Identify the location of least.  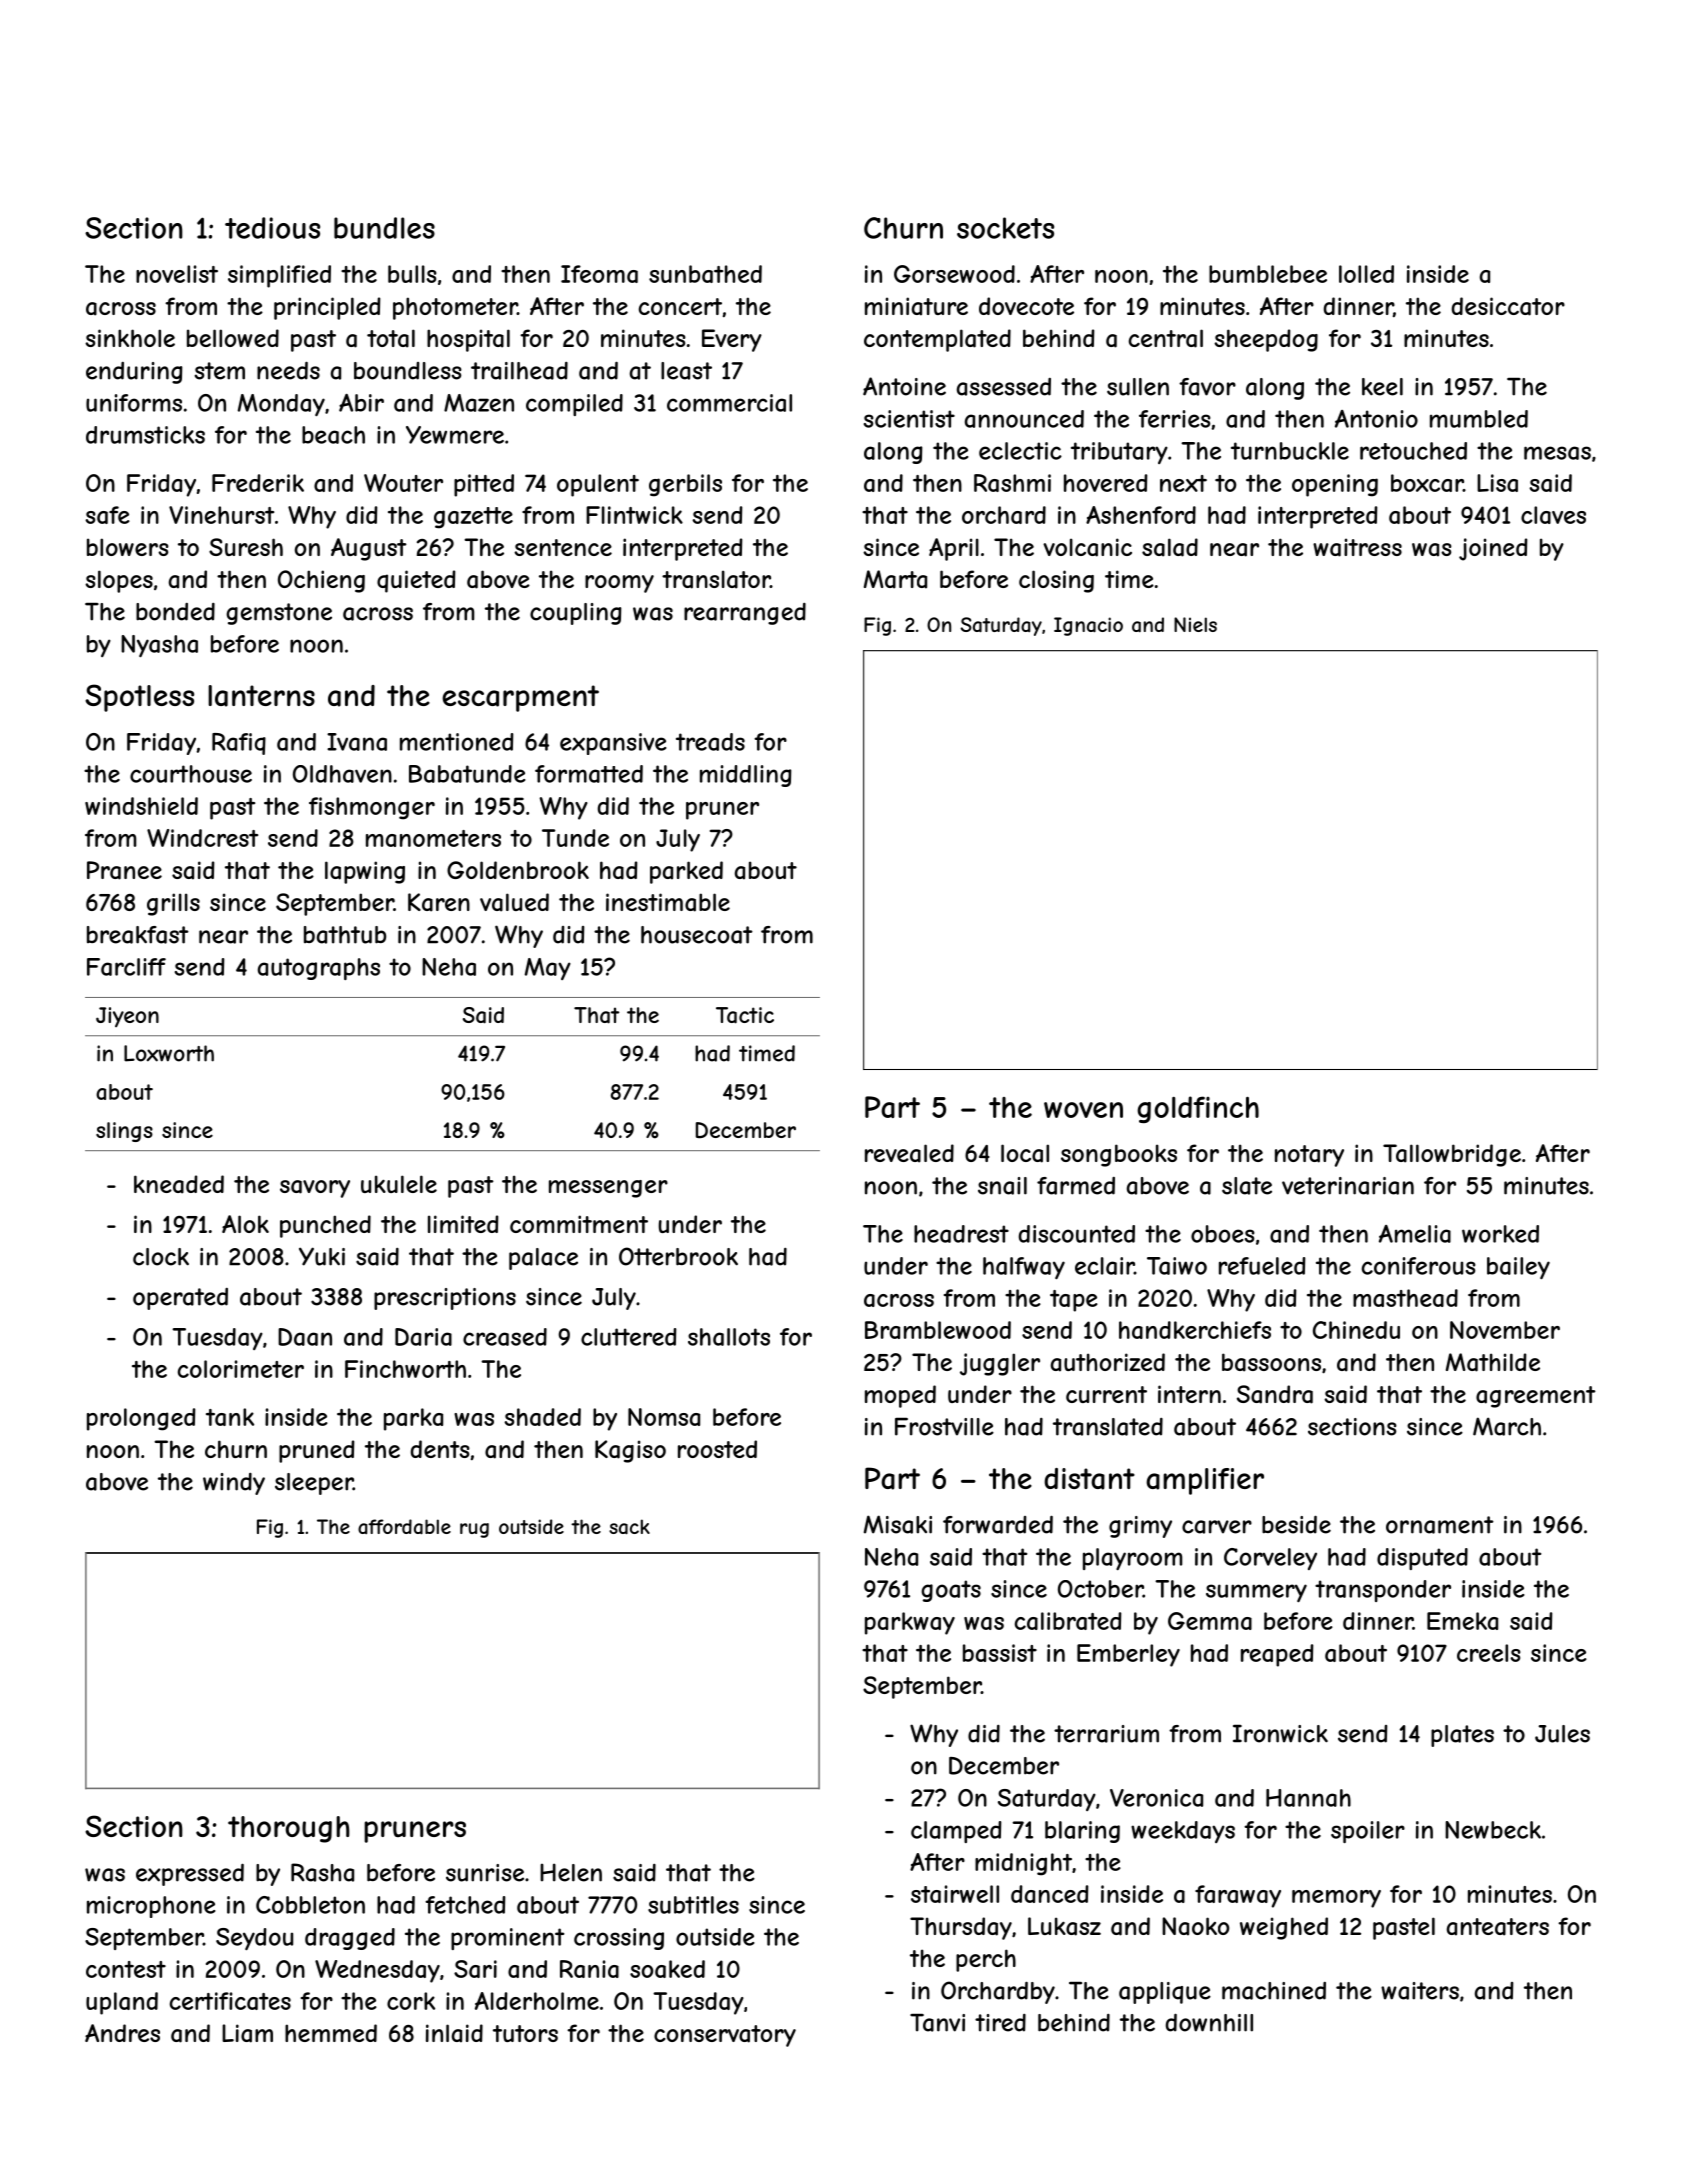
(686, 371).
